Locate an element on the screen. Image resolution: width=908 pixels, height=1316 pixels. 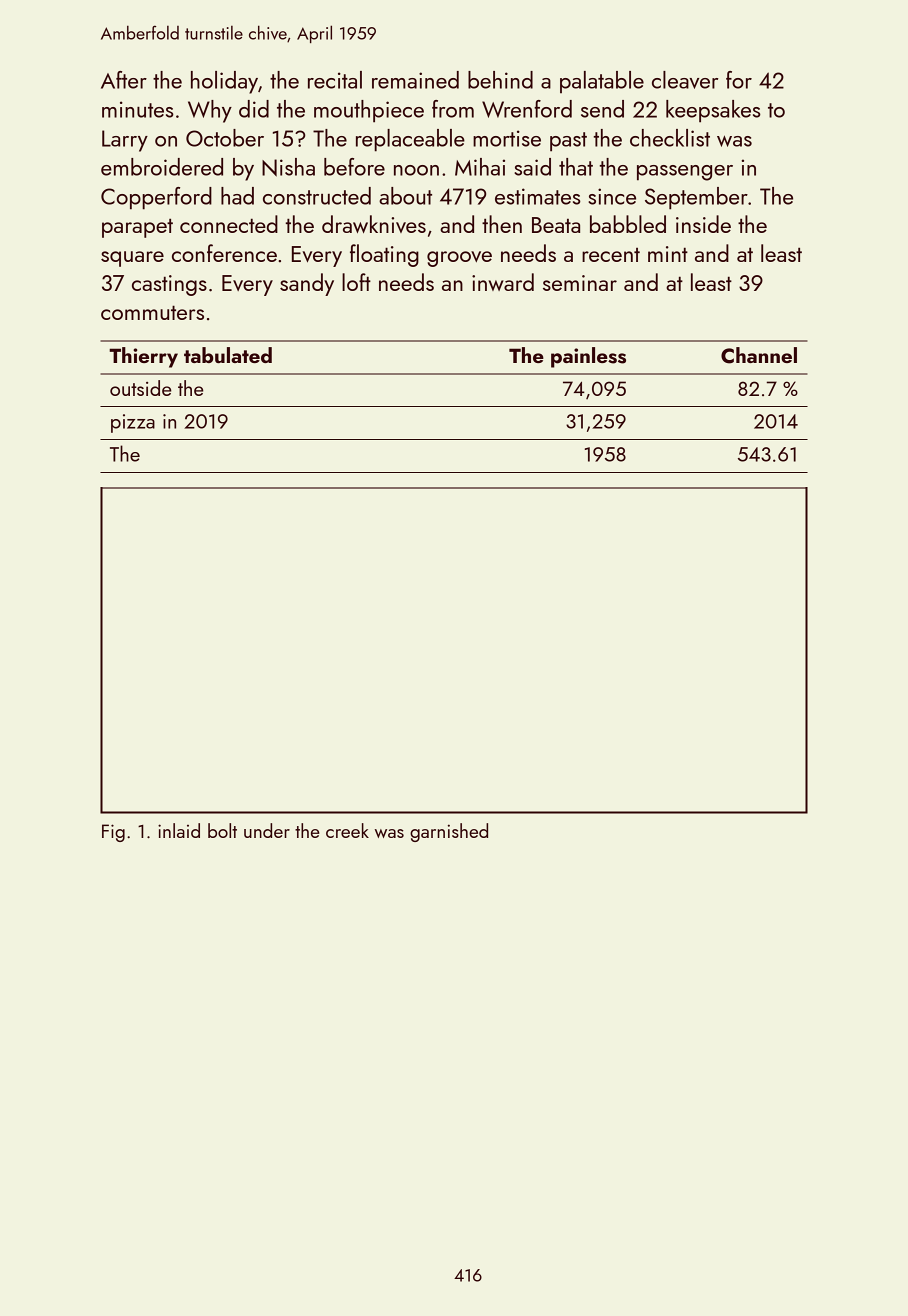
before is located at coordinates (354, 167).
